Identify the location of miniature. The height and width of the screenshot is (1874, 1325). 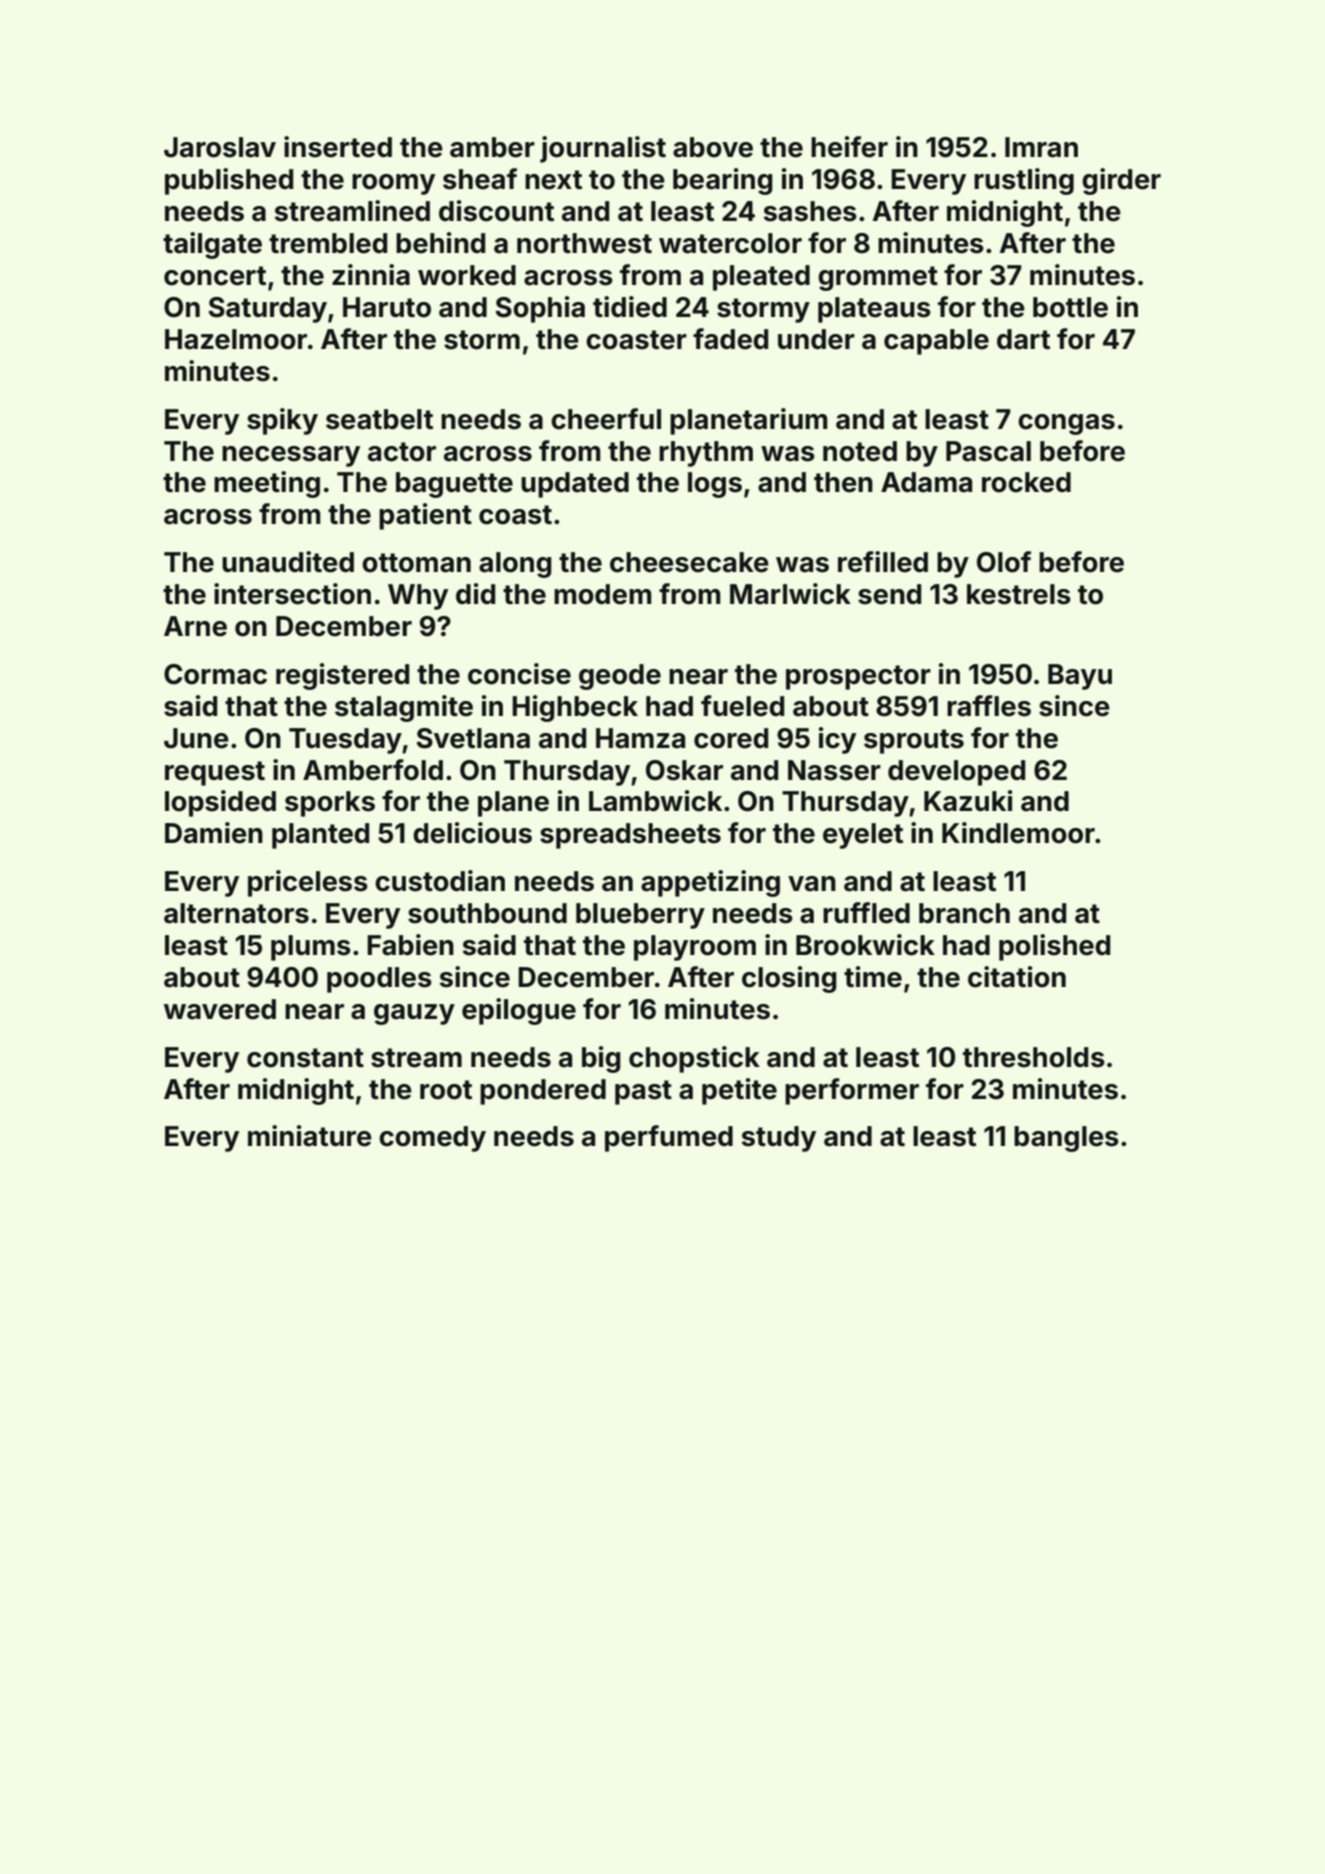
(310, 1136).
